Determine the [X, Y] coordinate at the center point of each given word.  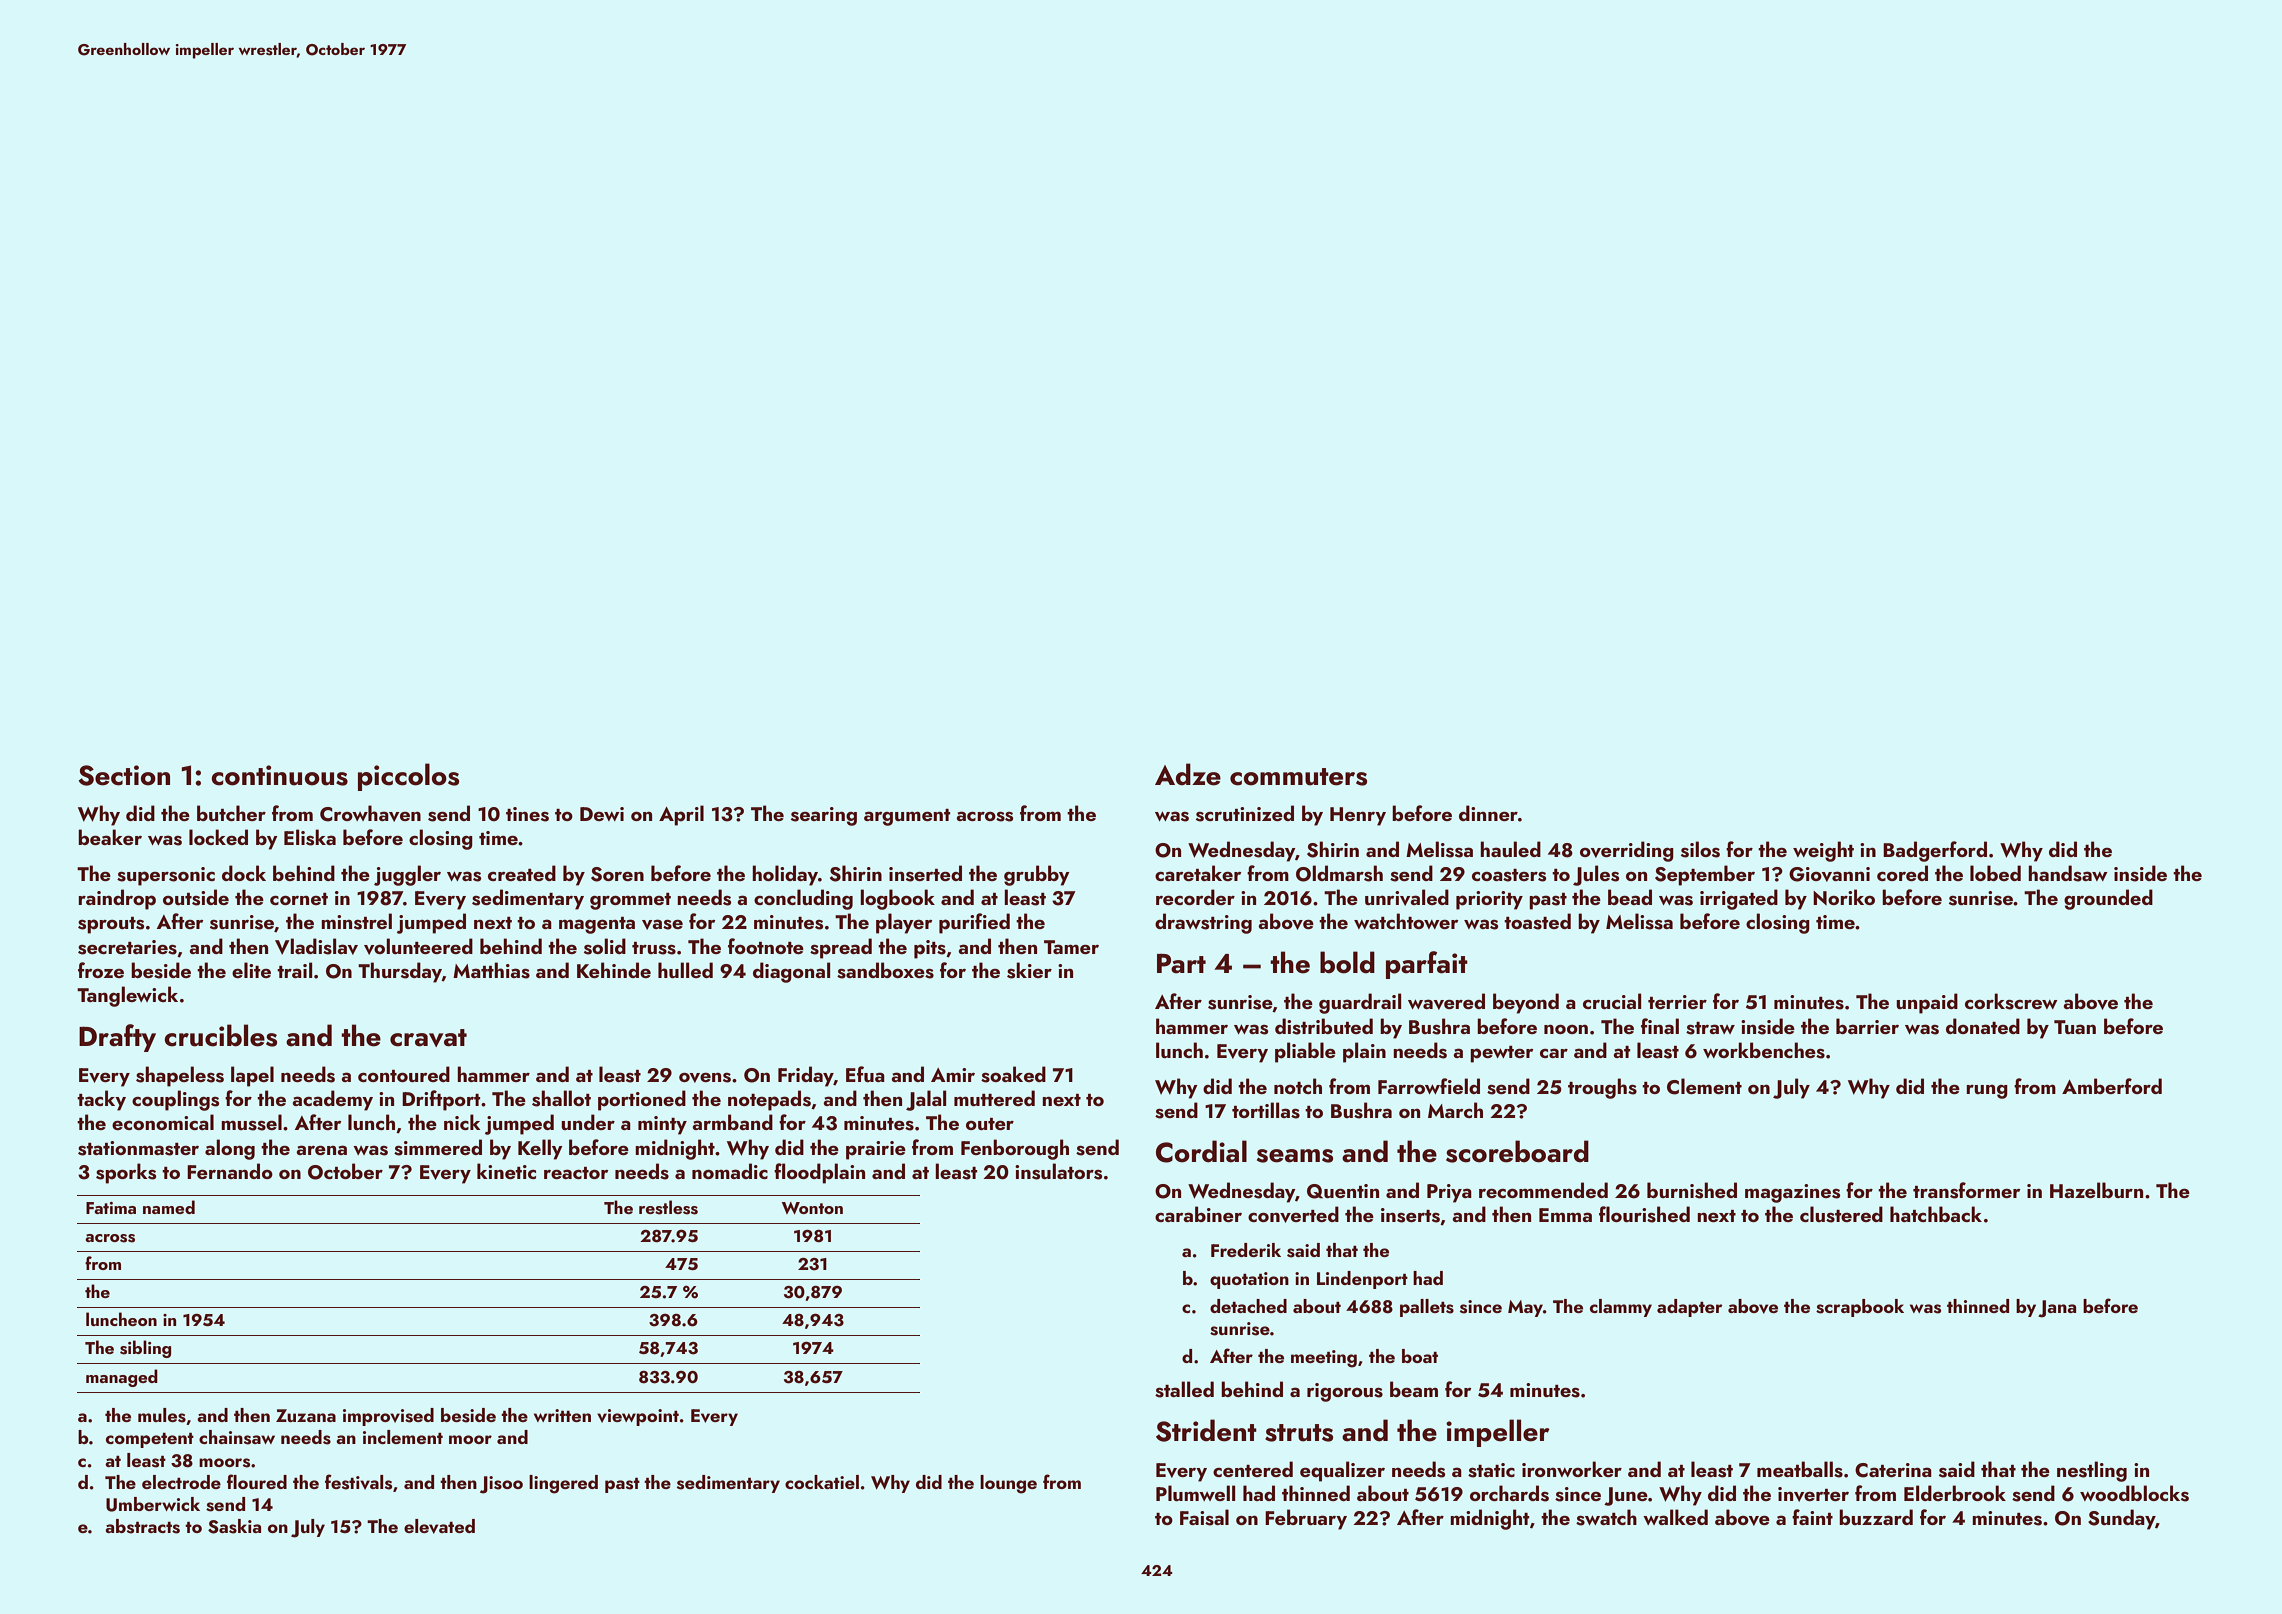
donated [1983, 1026]
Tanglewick [127, 996]
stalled [1184, 1389]
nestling [2092, 1471]
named [169, 1207]
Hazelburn [2096, 1190]
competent [150, 1440]
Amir [953, 1075]
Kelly [540, 1149]
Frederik [1246, 1250]
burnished [1692, 1190]
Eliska [310, 837]
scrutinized [1245, 813]
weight [1823, 851]
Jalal [926, 1100]
